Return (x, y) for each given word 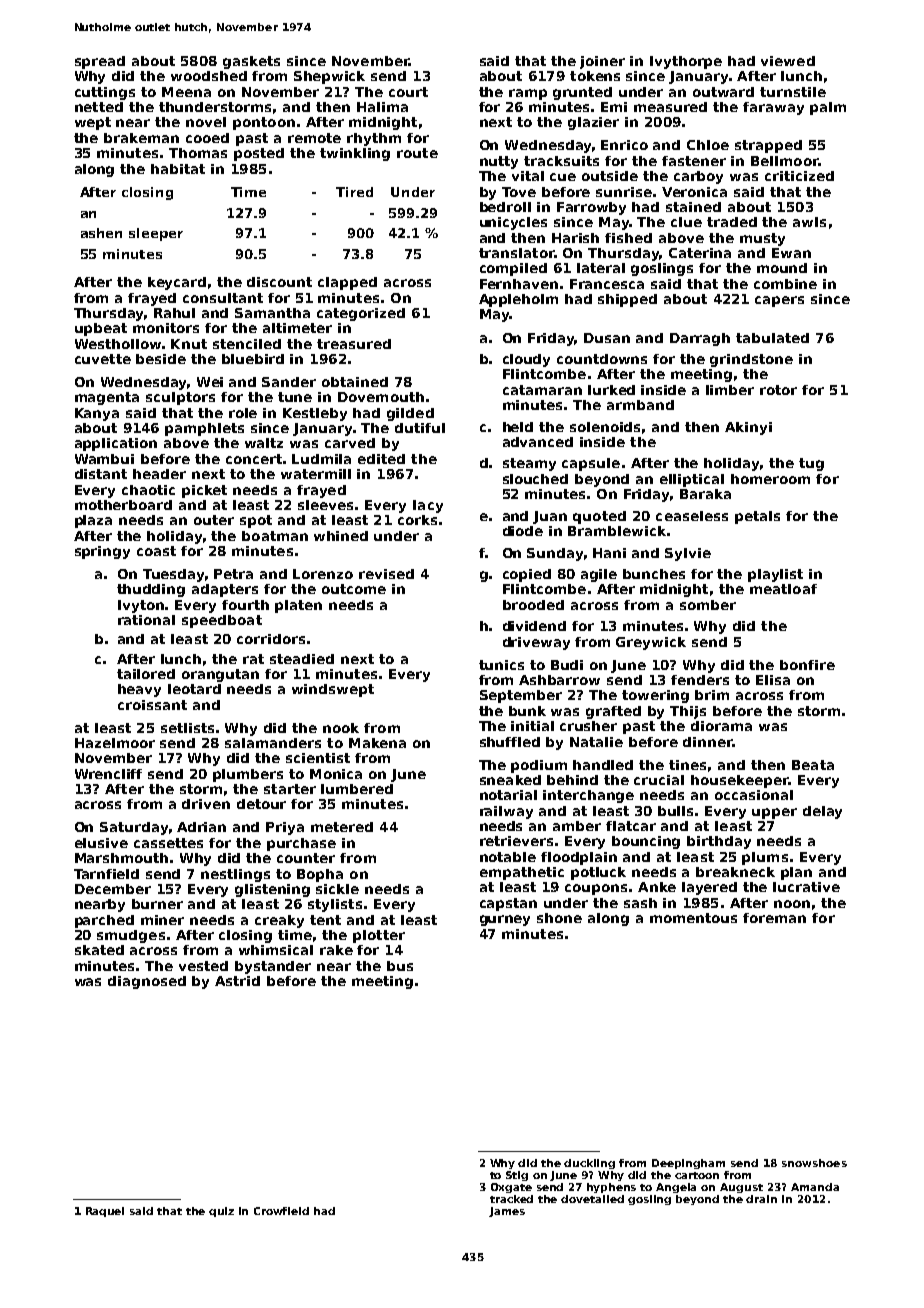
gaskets (251, 62)
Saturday (134, 828)
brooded (533, 605)
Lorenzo (323, 574)
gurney (505, 920)
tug (811, 464)
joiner (602, 62)
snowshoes (814, 1163)
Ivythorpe (686, 62)
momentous (693, 918)
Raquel (105, 1212)
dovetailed (592, 1199)
